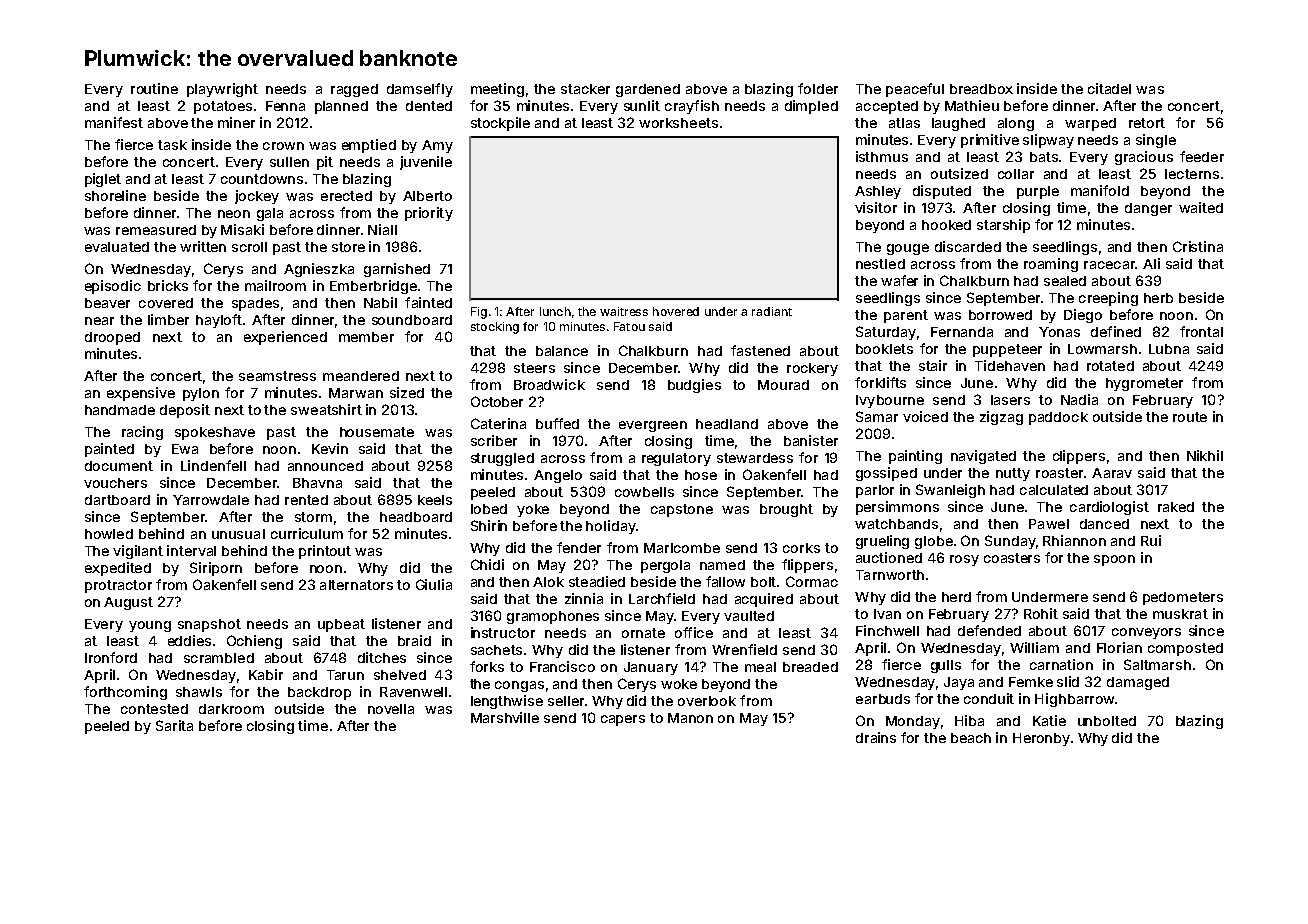 The width and height of the screenshot is (1308, 924). Describe the element at coordinates (174, 725) in the screenshot. I see `Sarita` at that location.
